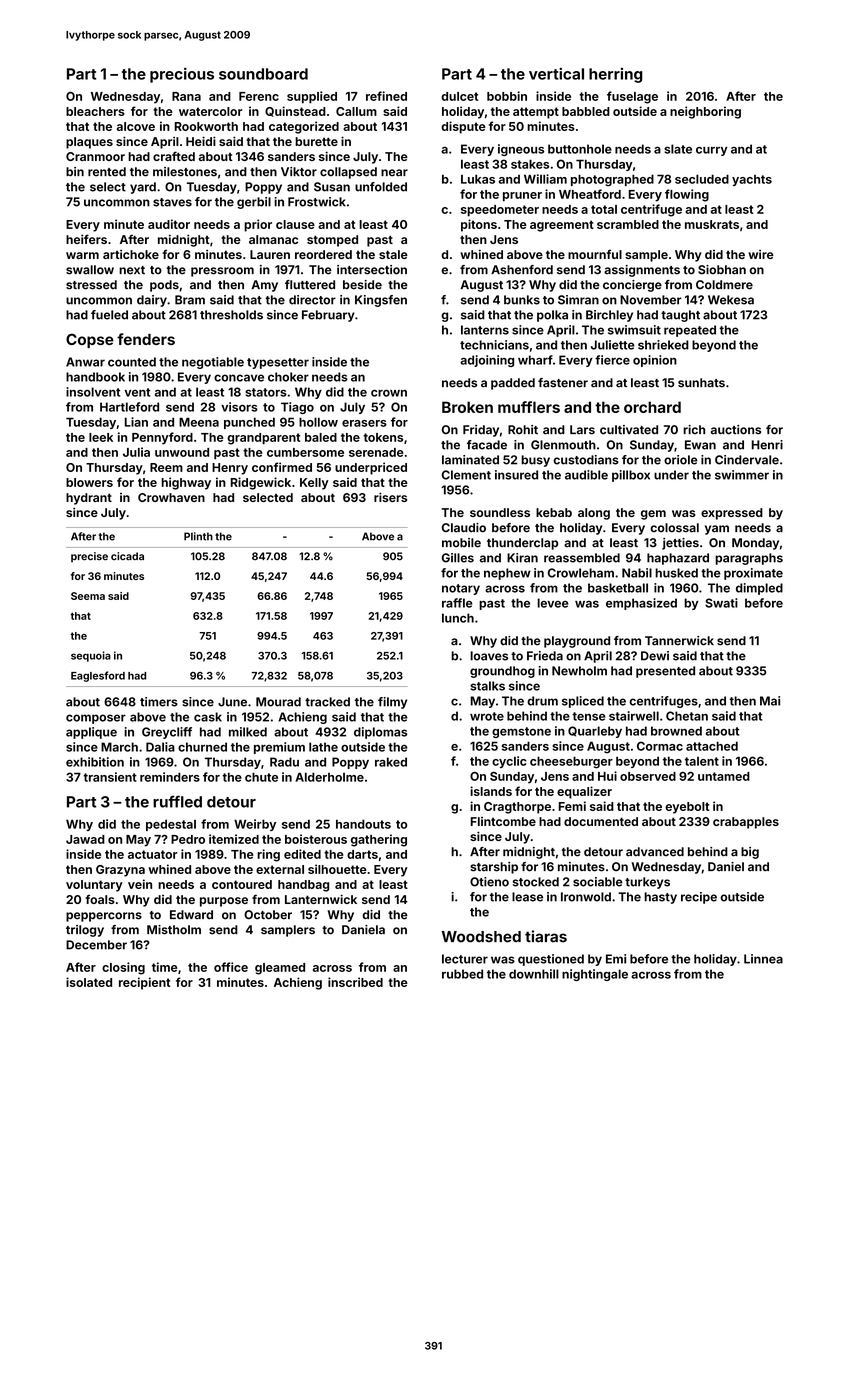  I want to click on muskrats, so click(712, 224).
